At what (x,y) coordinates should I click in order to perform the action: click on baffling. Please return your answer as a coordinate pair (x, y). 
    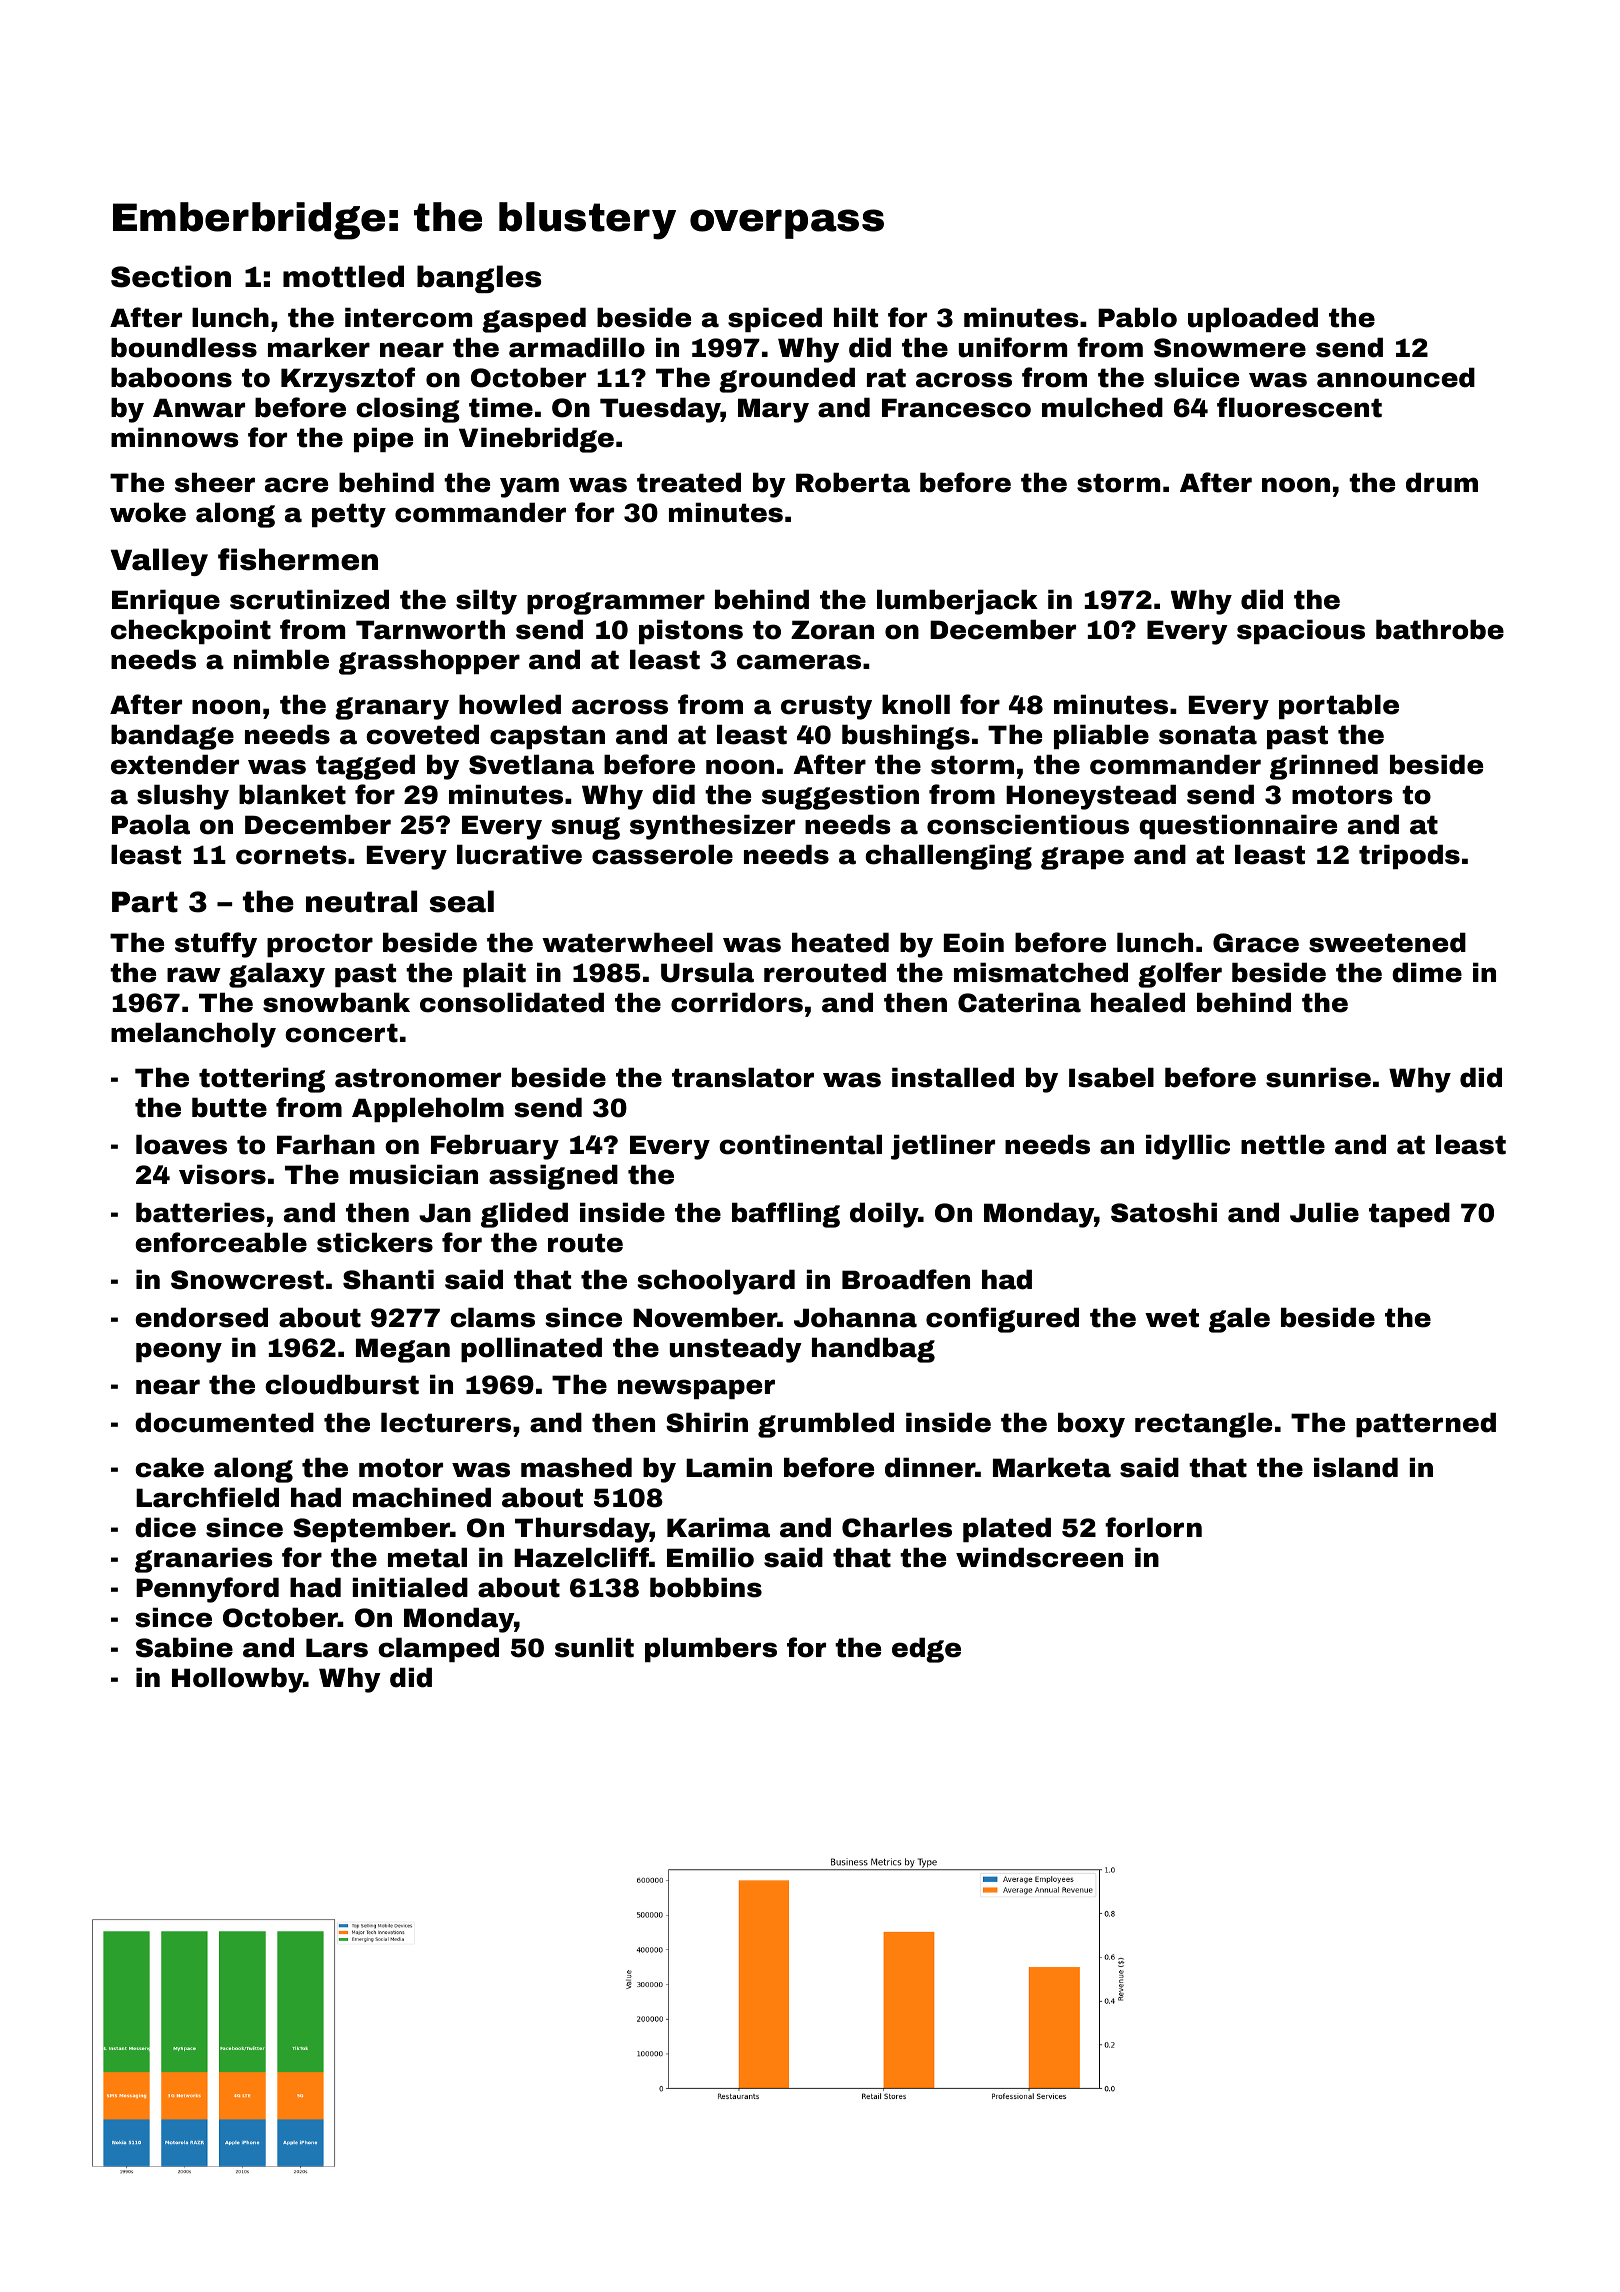
    Looking at the image, I should click on (786, 1215).
